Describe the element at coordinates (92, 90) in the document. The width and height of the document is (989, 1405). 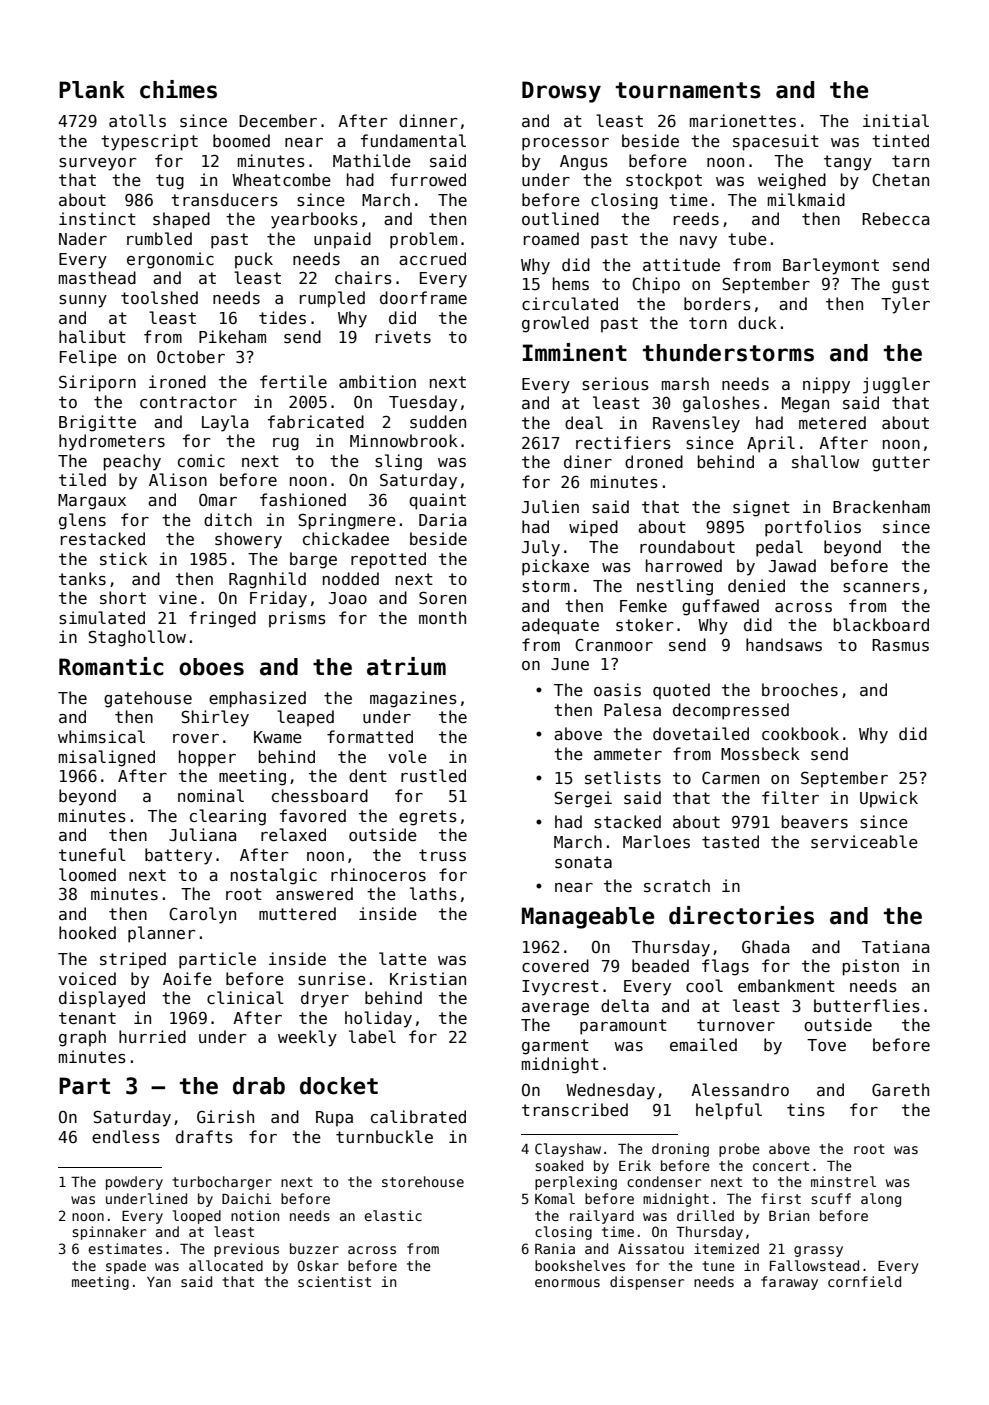
I see `Plank` at that location.
